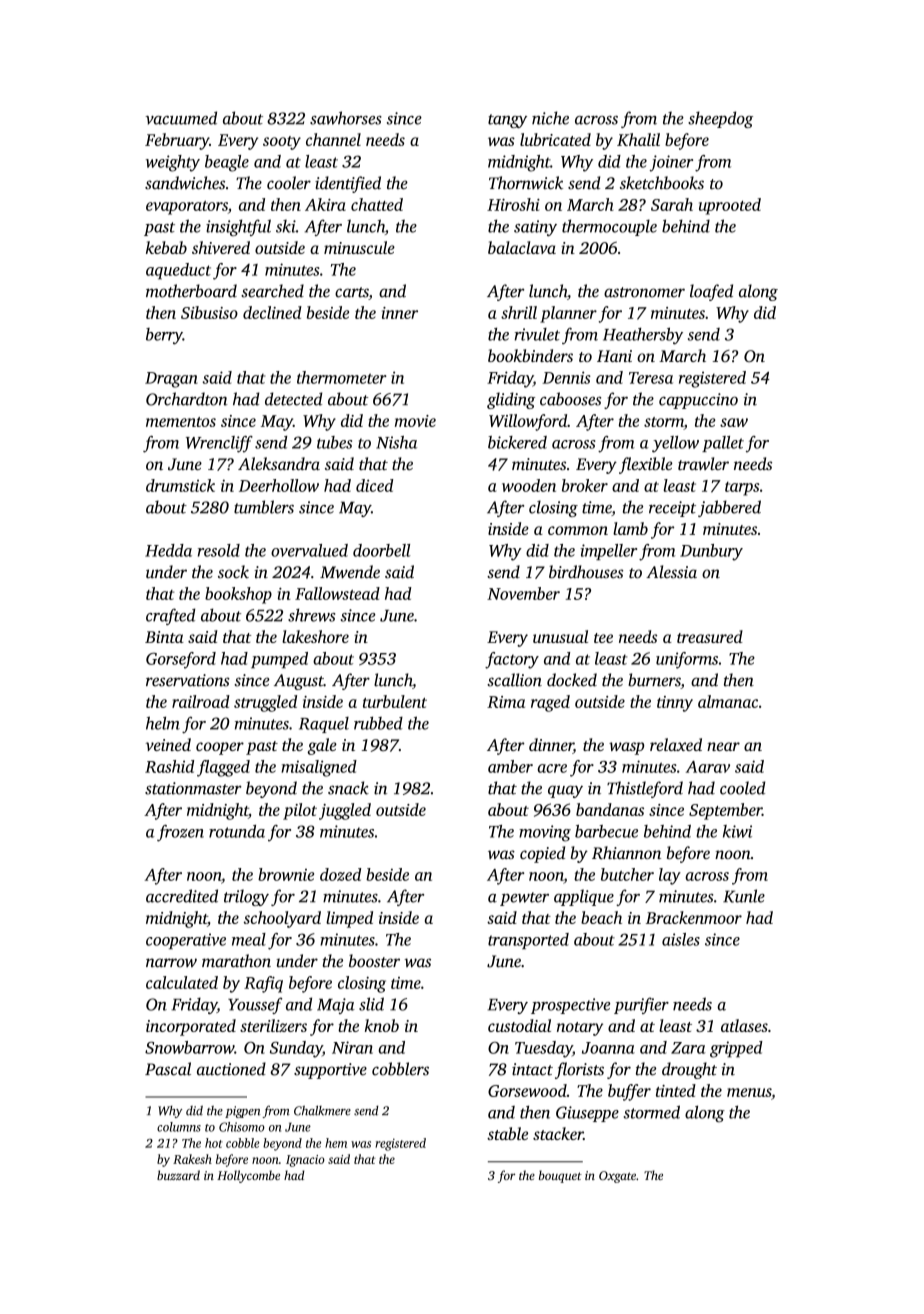  I want to click on moving, so click(545, 833).
